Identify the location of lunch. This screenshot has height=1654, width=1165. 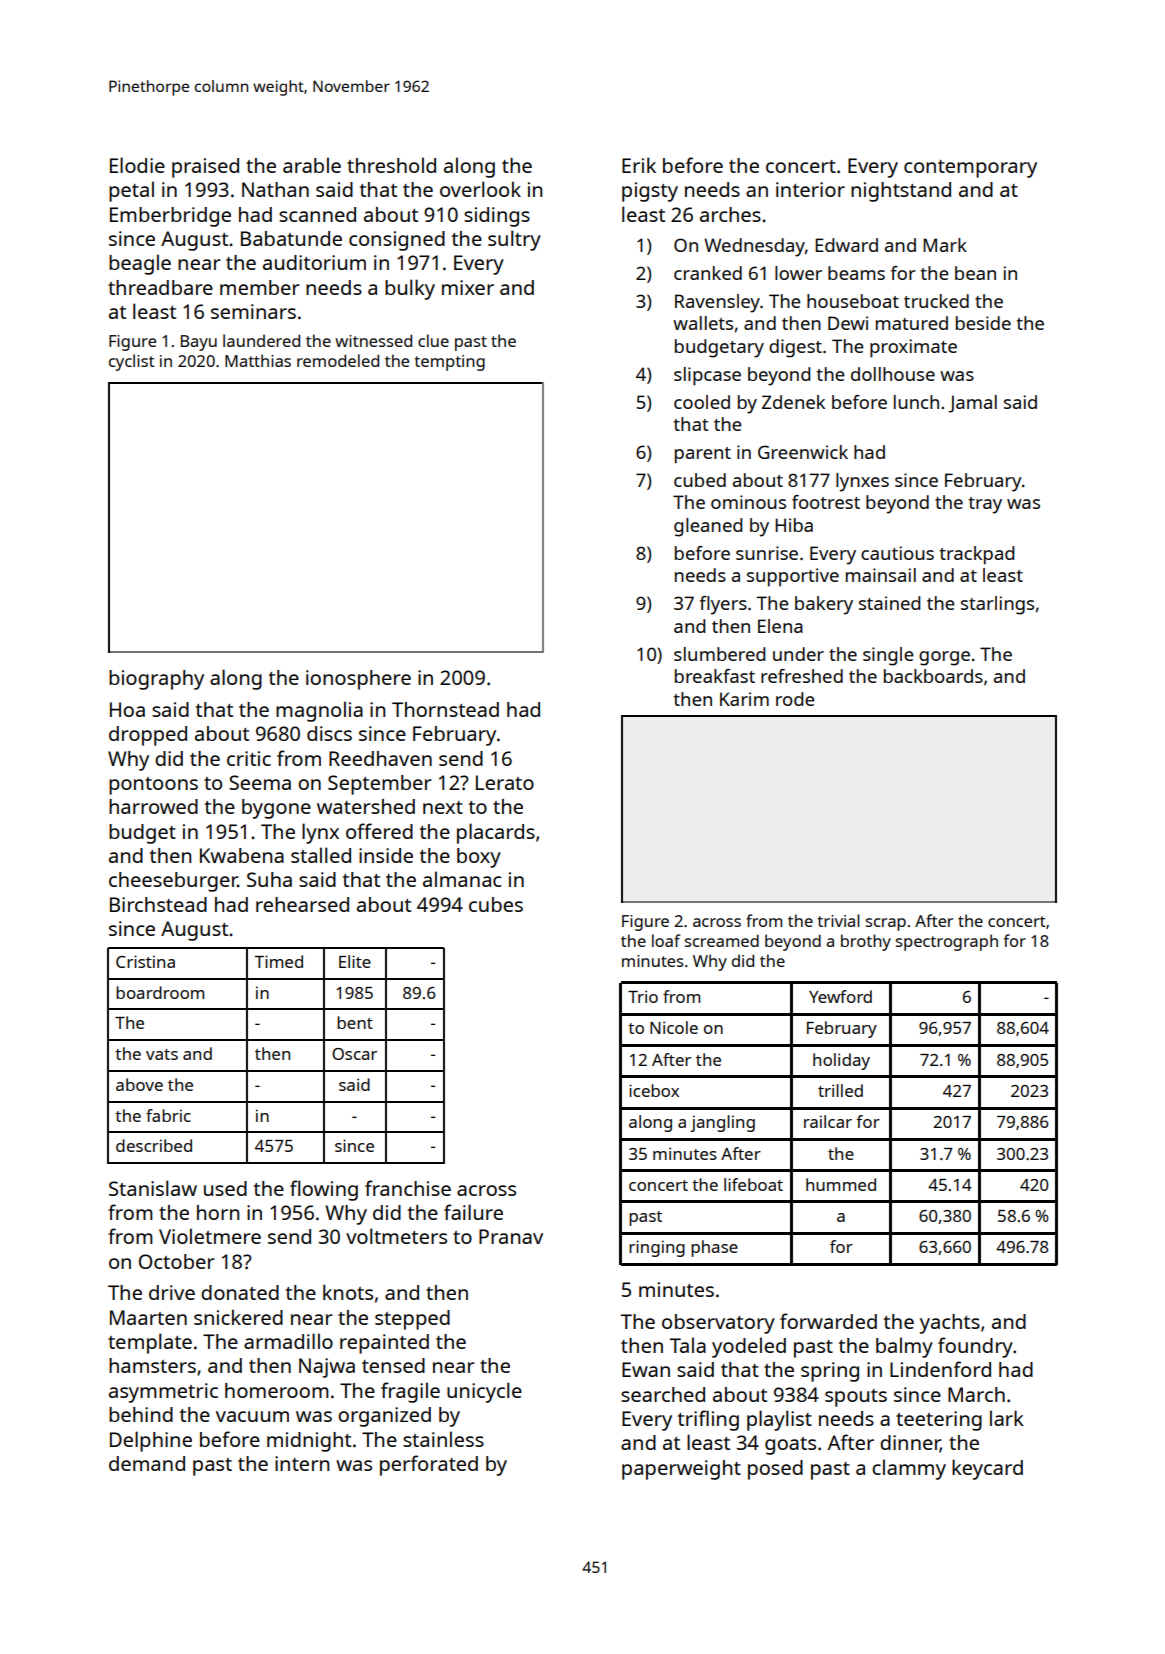
(916, 402).
